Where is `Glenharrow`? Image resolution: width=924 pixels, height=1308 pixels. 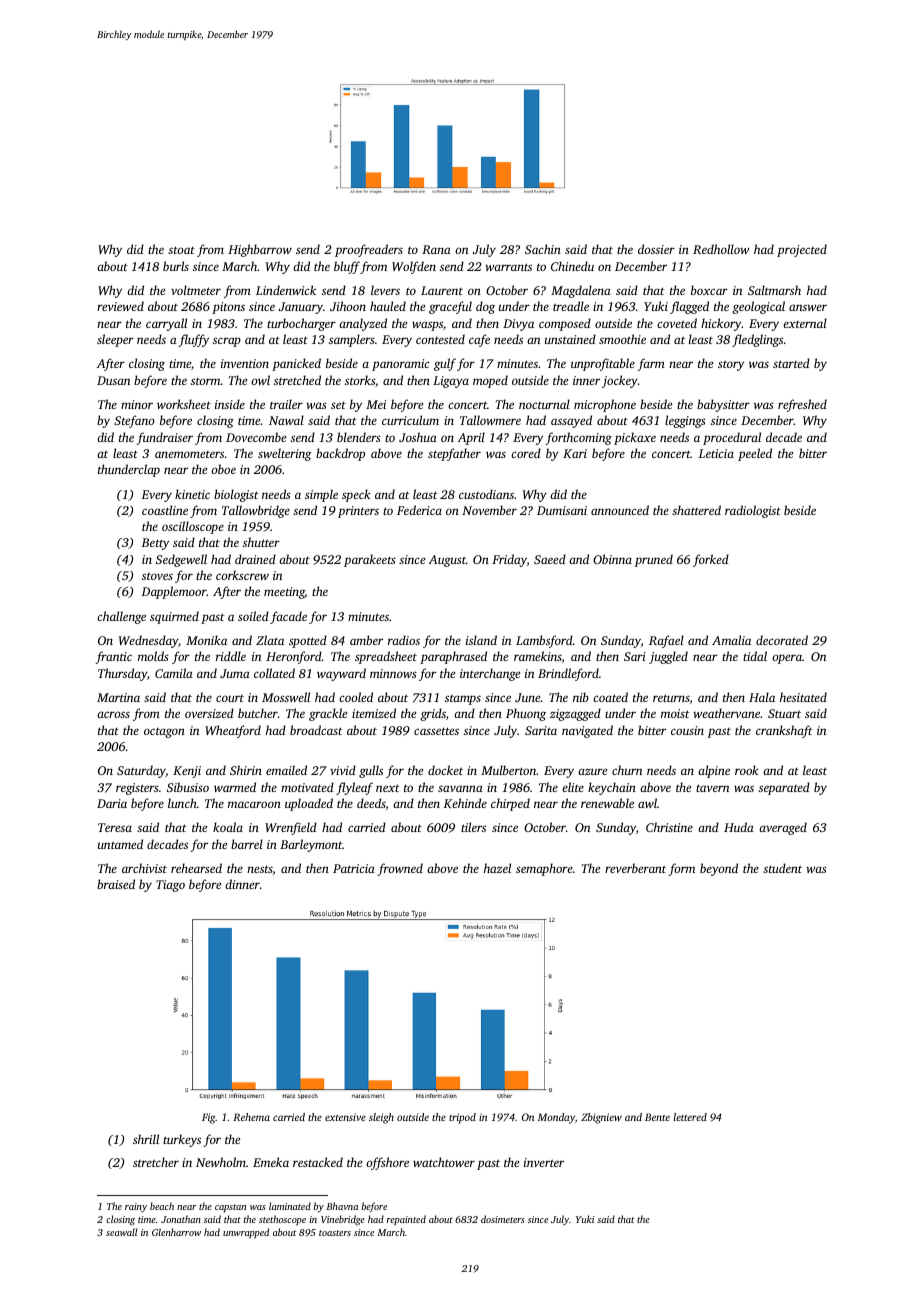
Glenharrow is located at coordinates (176, 1232).
